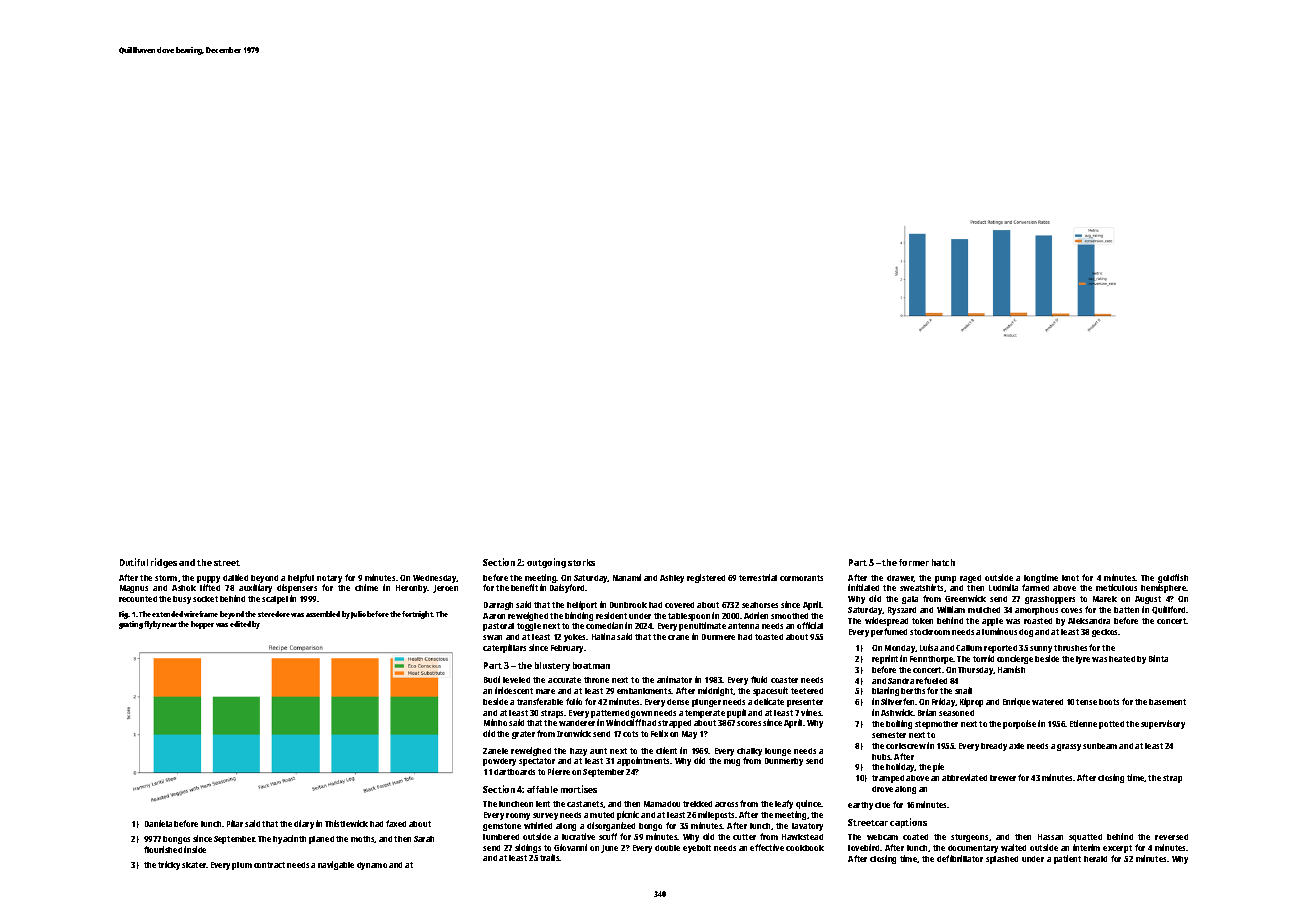 The image size is (1308, 924). I want to click on amorphous, so click(1036, 611).
